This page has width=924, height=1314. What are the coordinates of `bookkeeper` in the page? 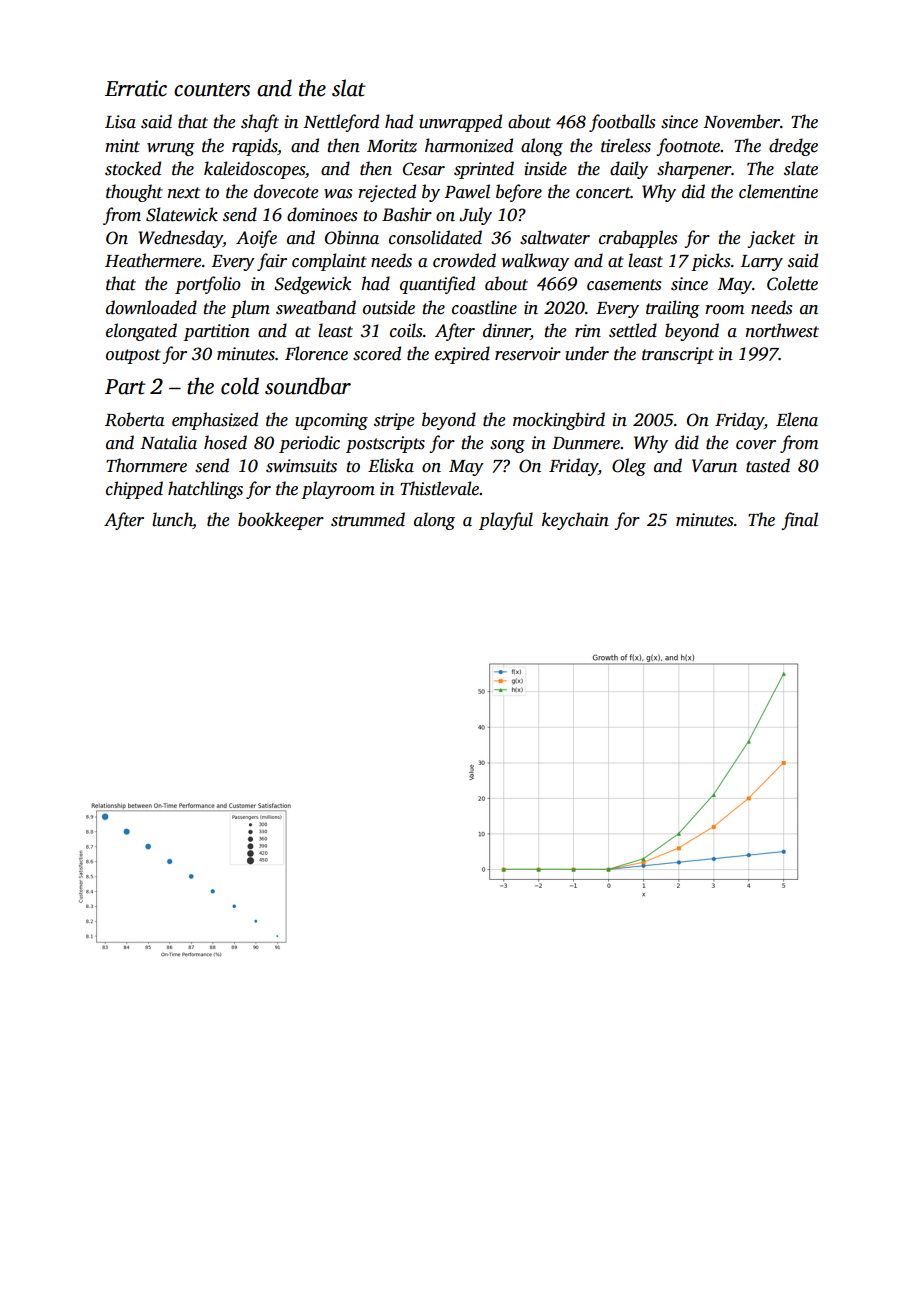 It's located at (281, 521).
